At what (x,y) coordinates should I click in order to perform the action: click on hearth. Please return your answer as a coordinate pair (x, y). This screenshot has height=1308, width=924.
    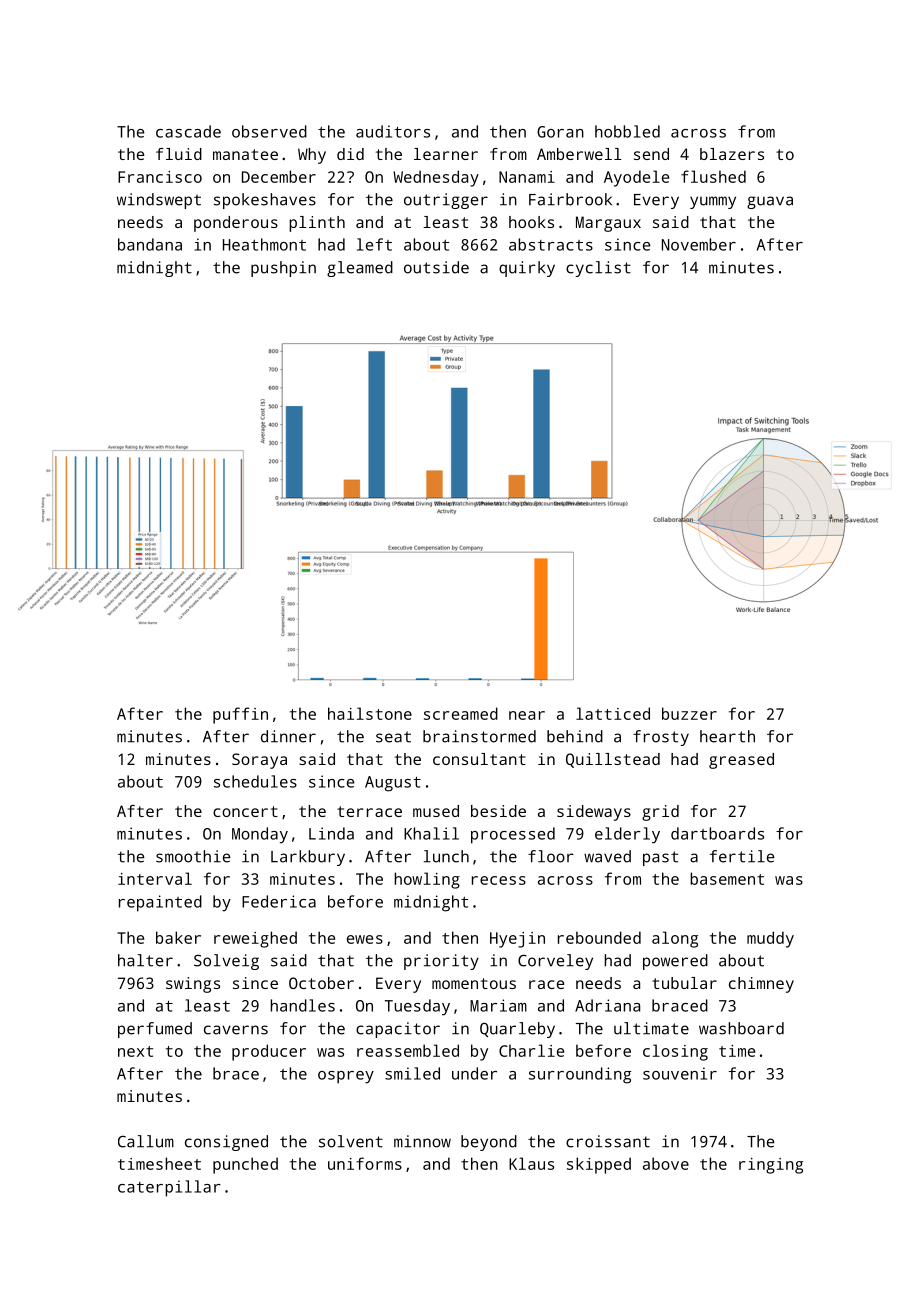
    Looking at the image, I should click on (727, 736).
